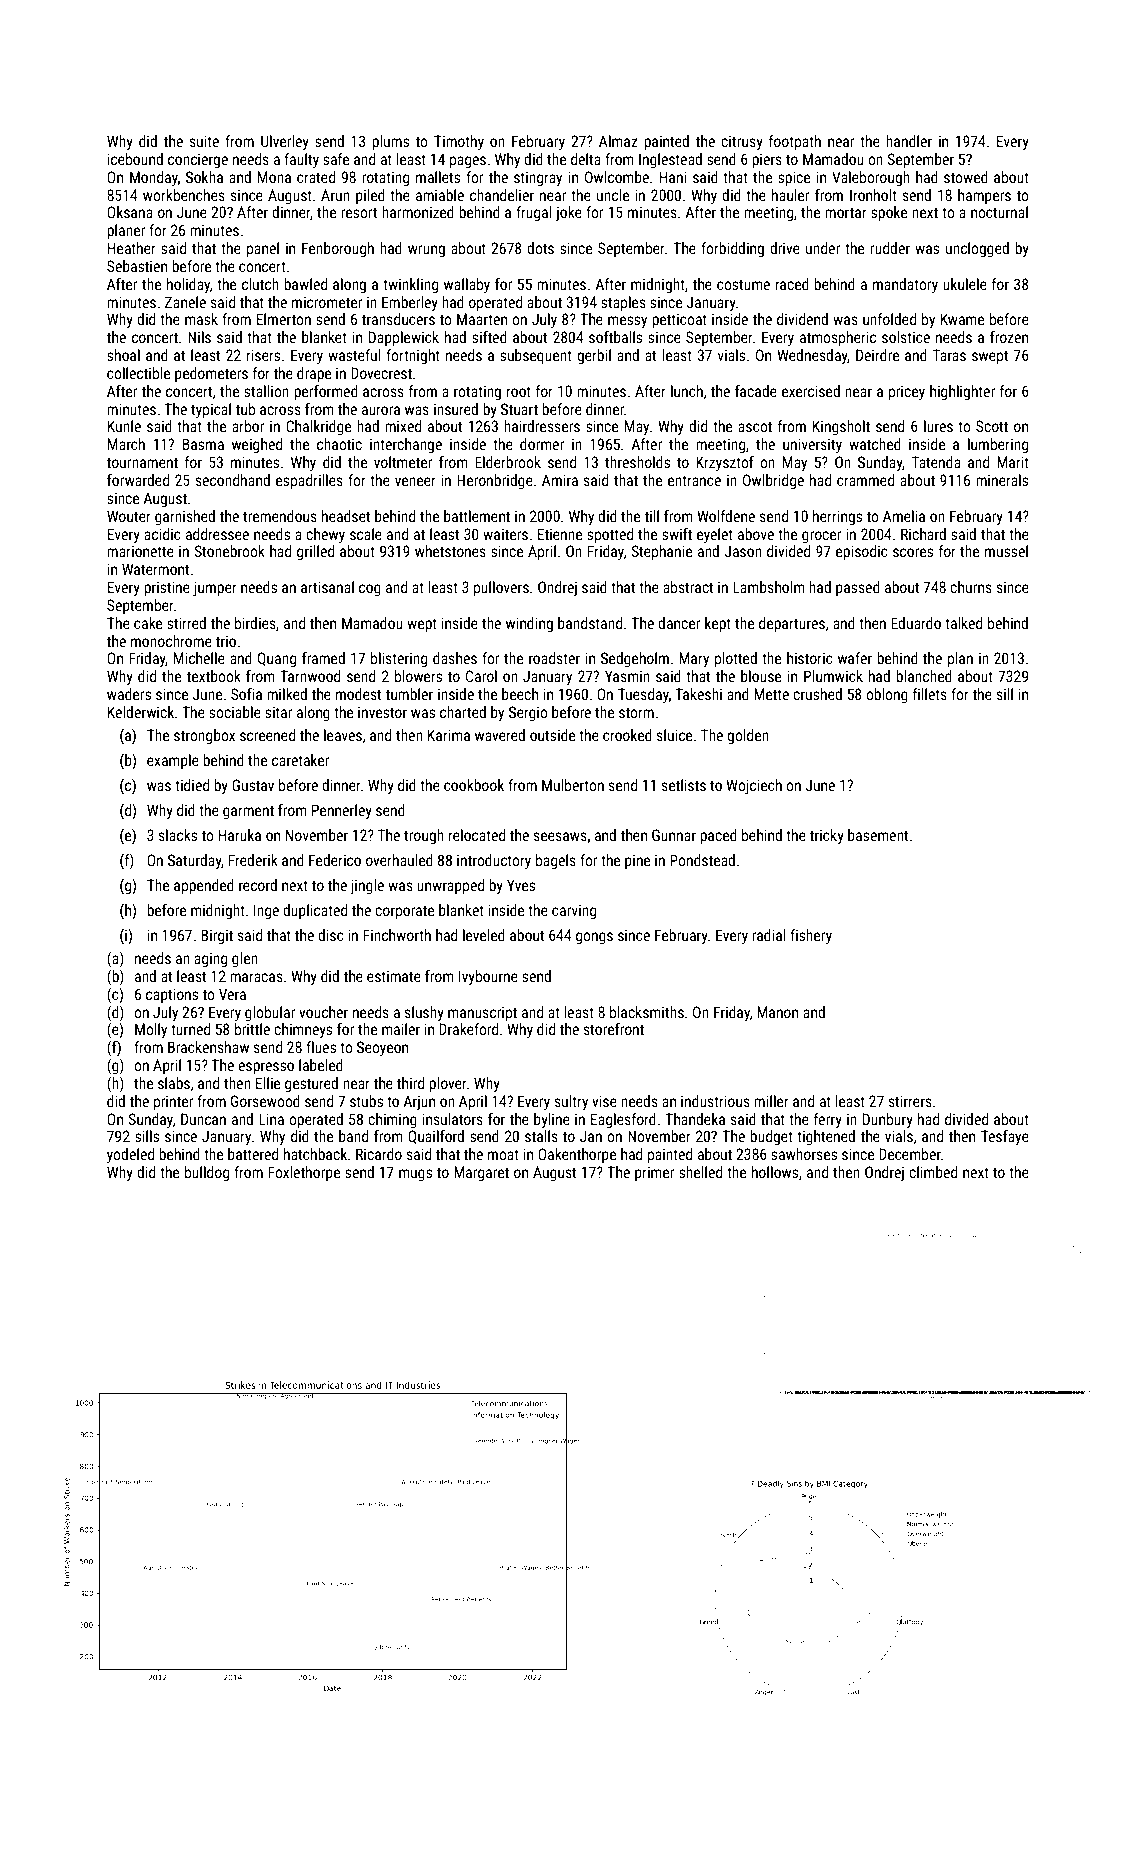 The width and height of the screenshot is (1136, 1872). What do you see at coordinates (172, 995) in the screenshot?
I see `captions` at bounding box center [172, 995].
